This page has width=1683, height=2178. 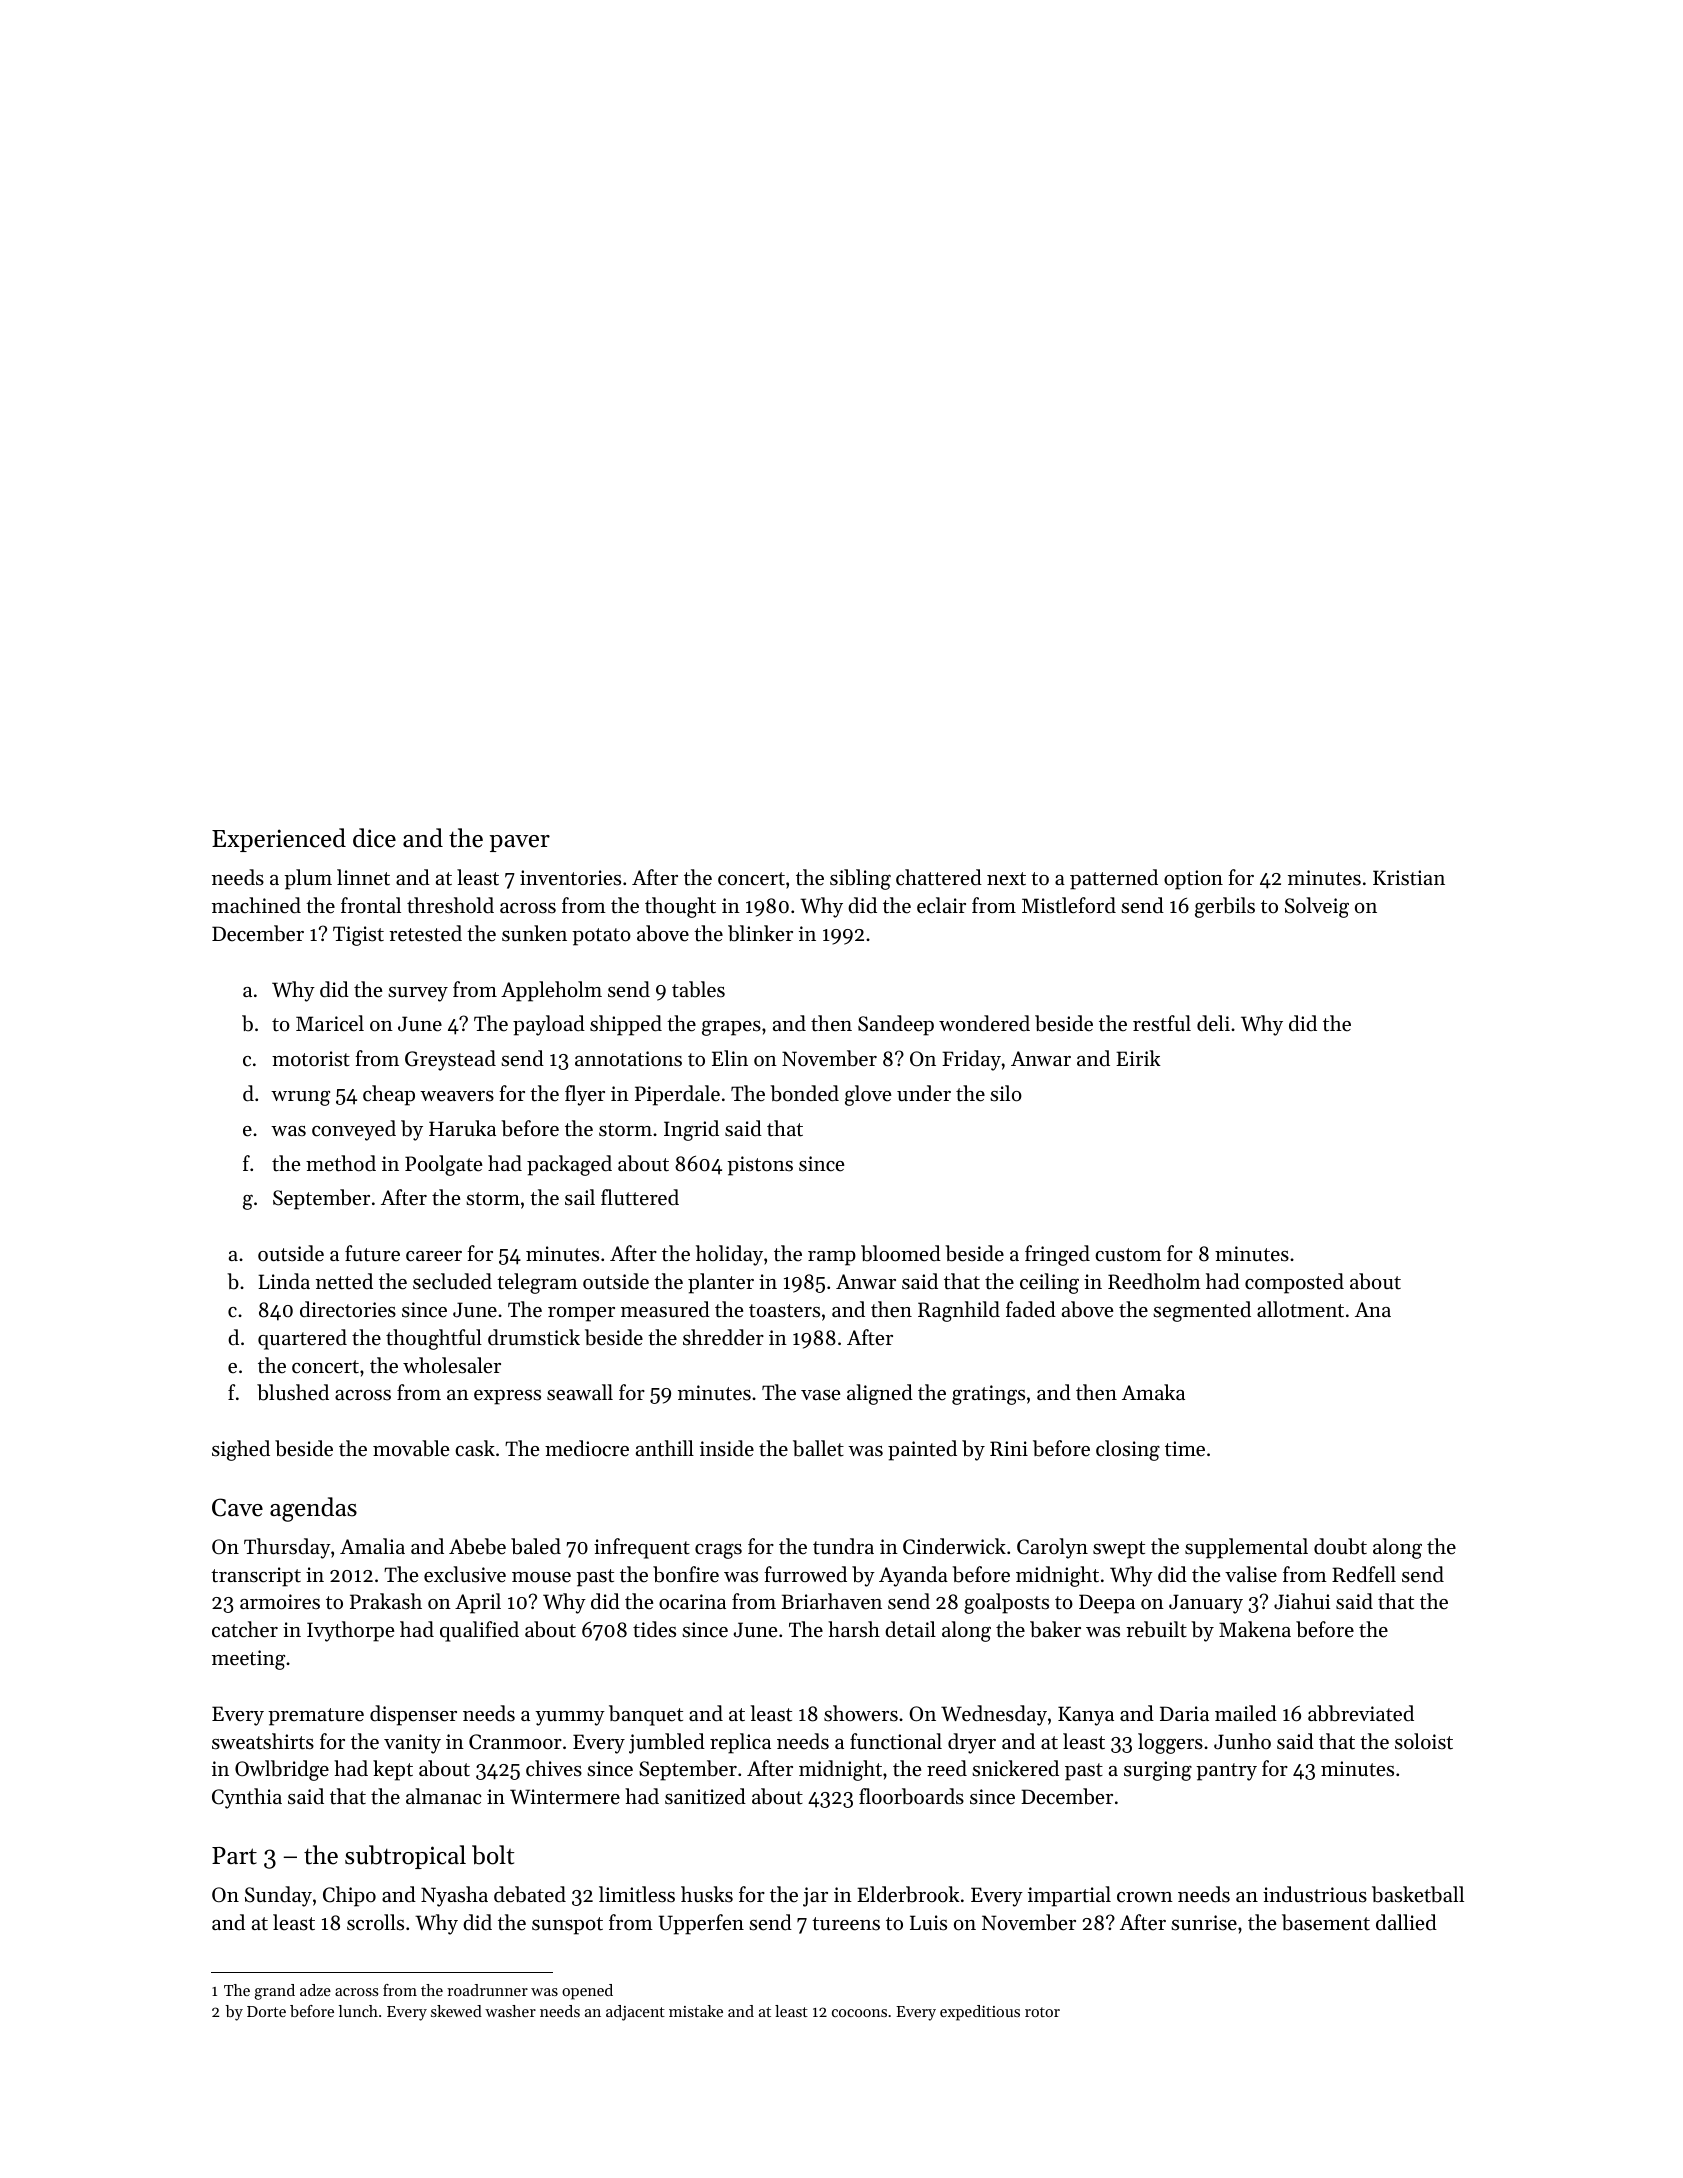 I want to click on netted, so click(x=344, y=1281).
